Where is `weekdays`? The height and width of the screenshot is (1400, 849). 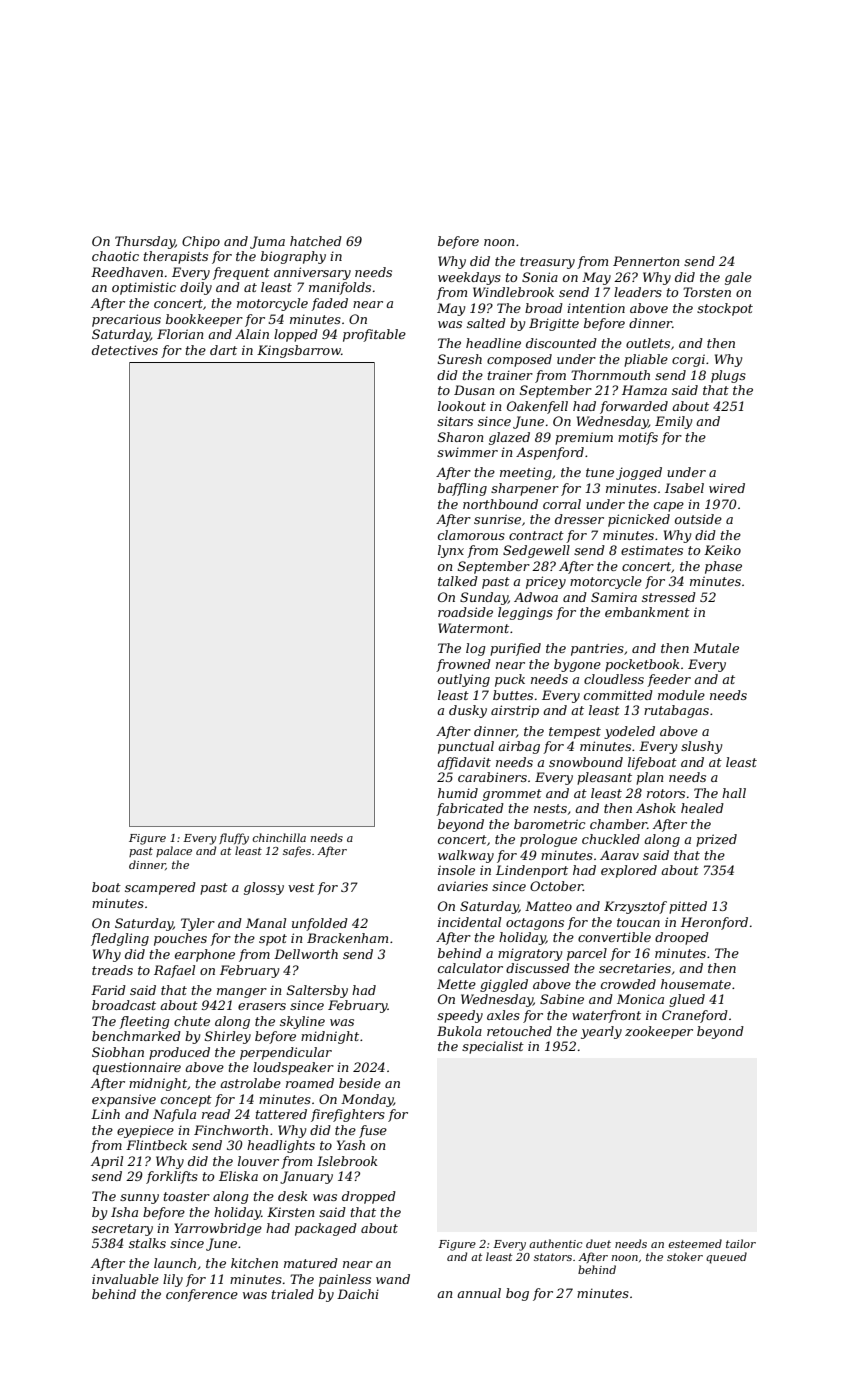 weekdays is located at coordinates (469, 278).
